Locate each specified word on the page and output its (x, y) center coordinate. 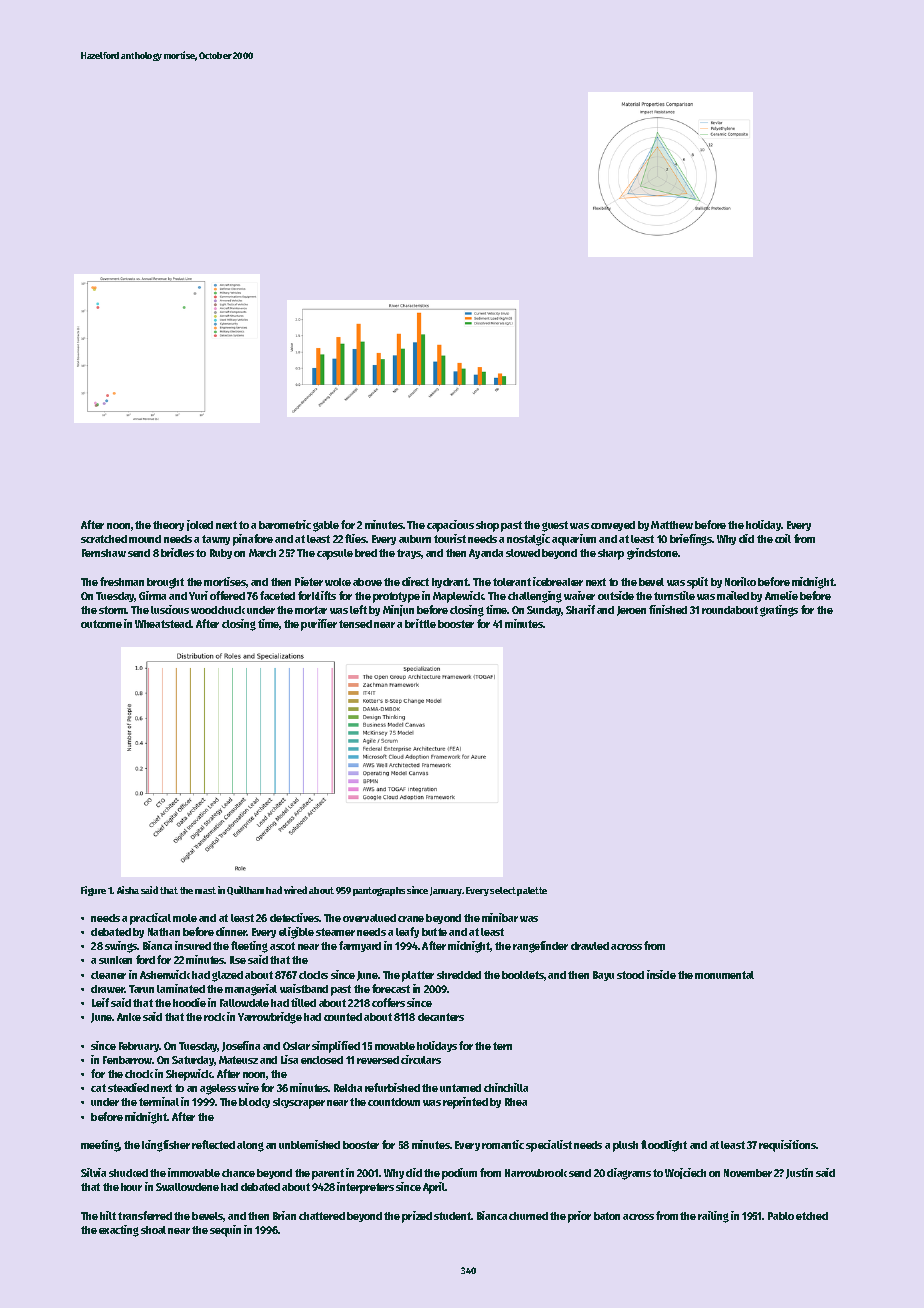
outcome (101, 624)
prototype (396, 597)
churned (528, 1216)
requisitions (787, 1146)
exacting (119, 1231)
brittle (420, 623)
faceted (277, 595)
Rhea (516, 1102)
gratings (779, 611)
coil (783, 538)
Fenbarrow (128, 1060)
